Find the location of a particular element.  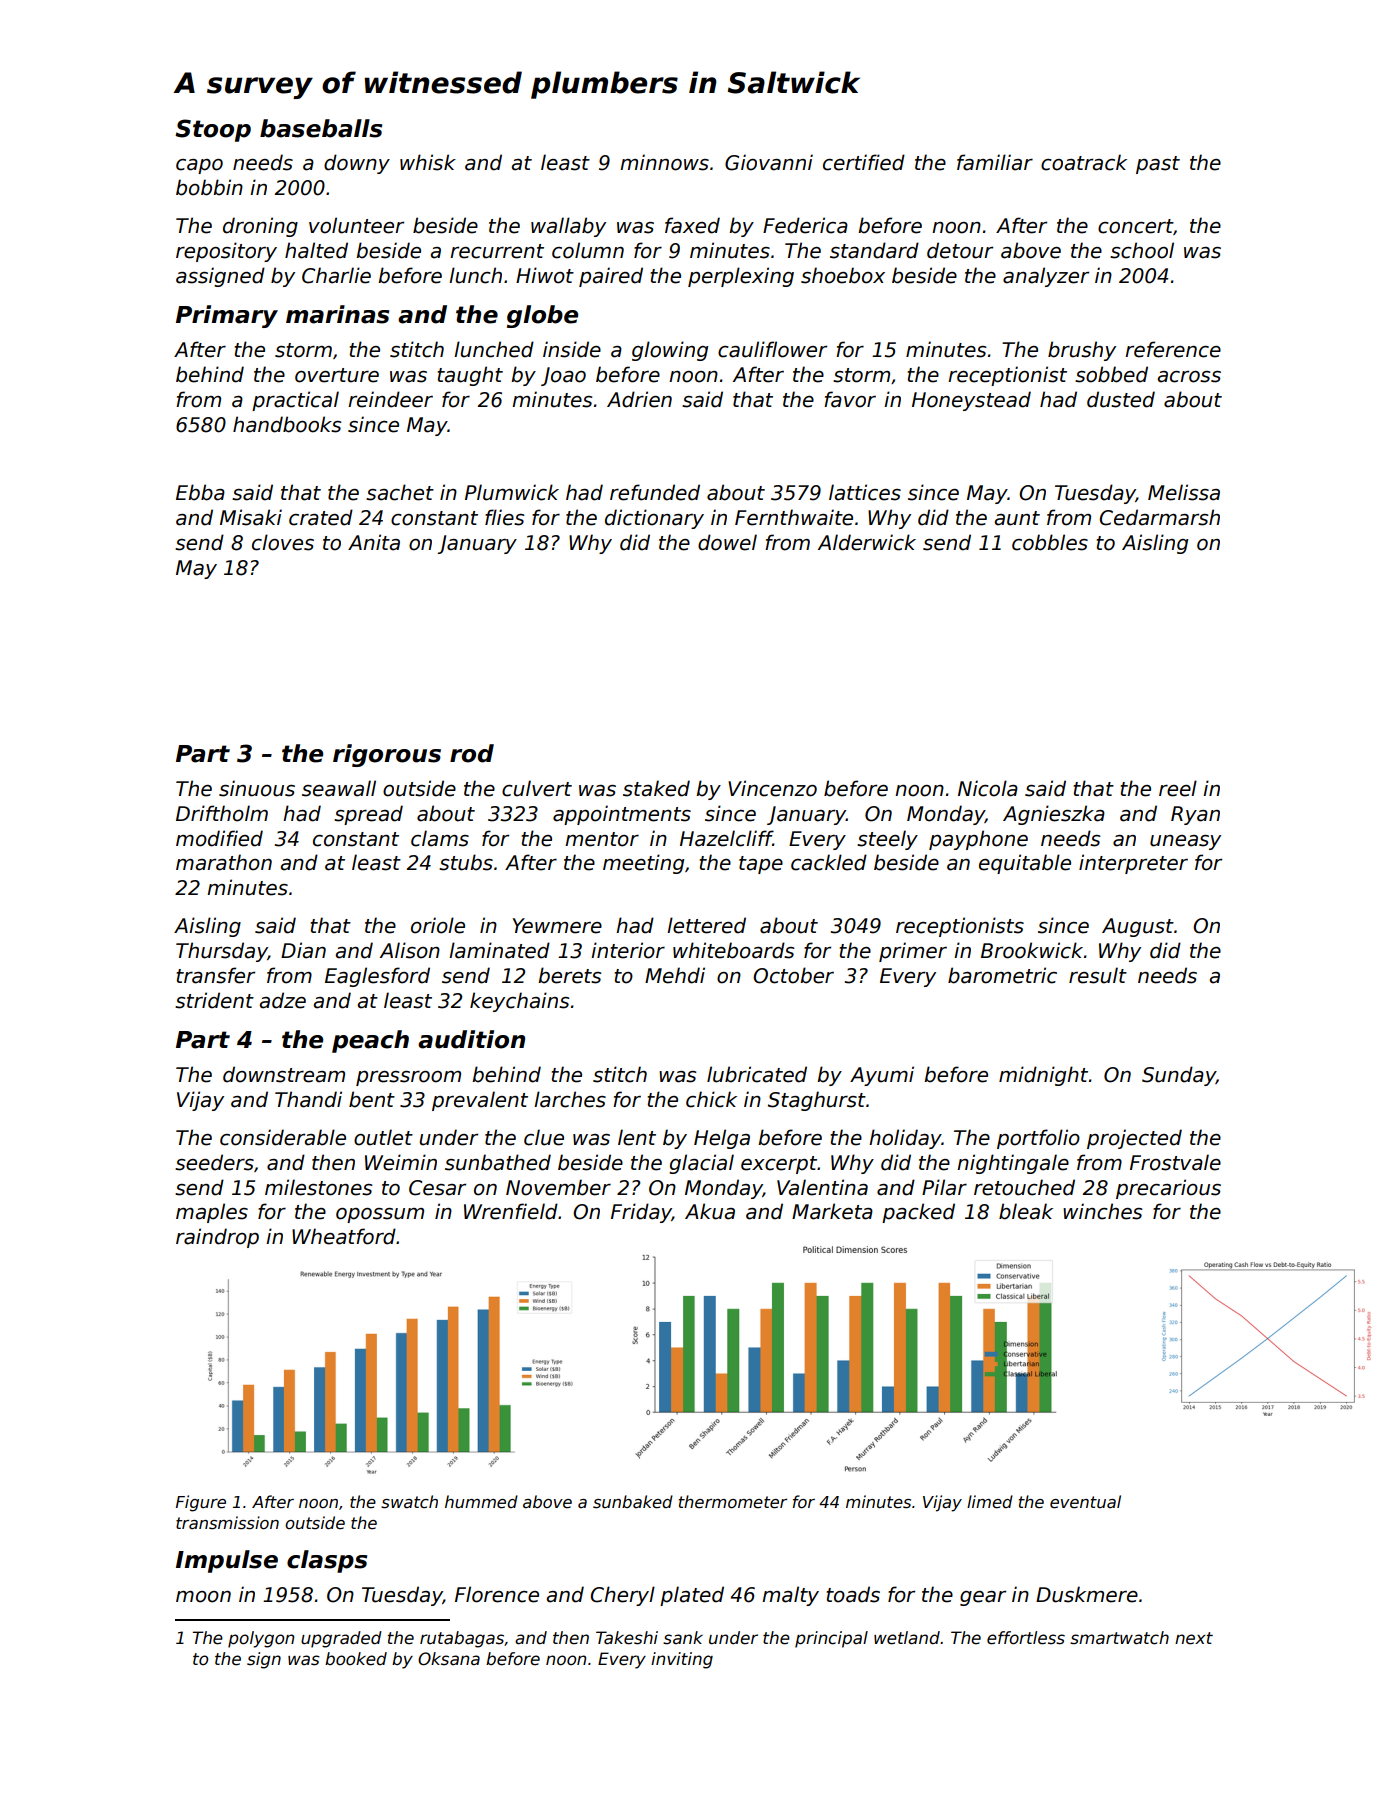

Staghurst is located at coordinates (817, 1101).
